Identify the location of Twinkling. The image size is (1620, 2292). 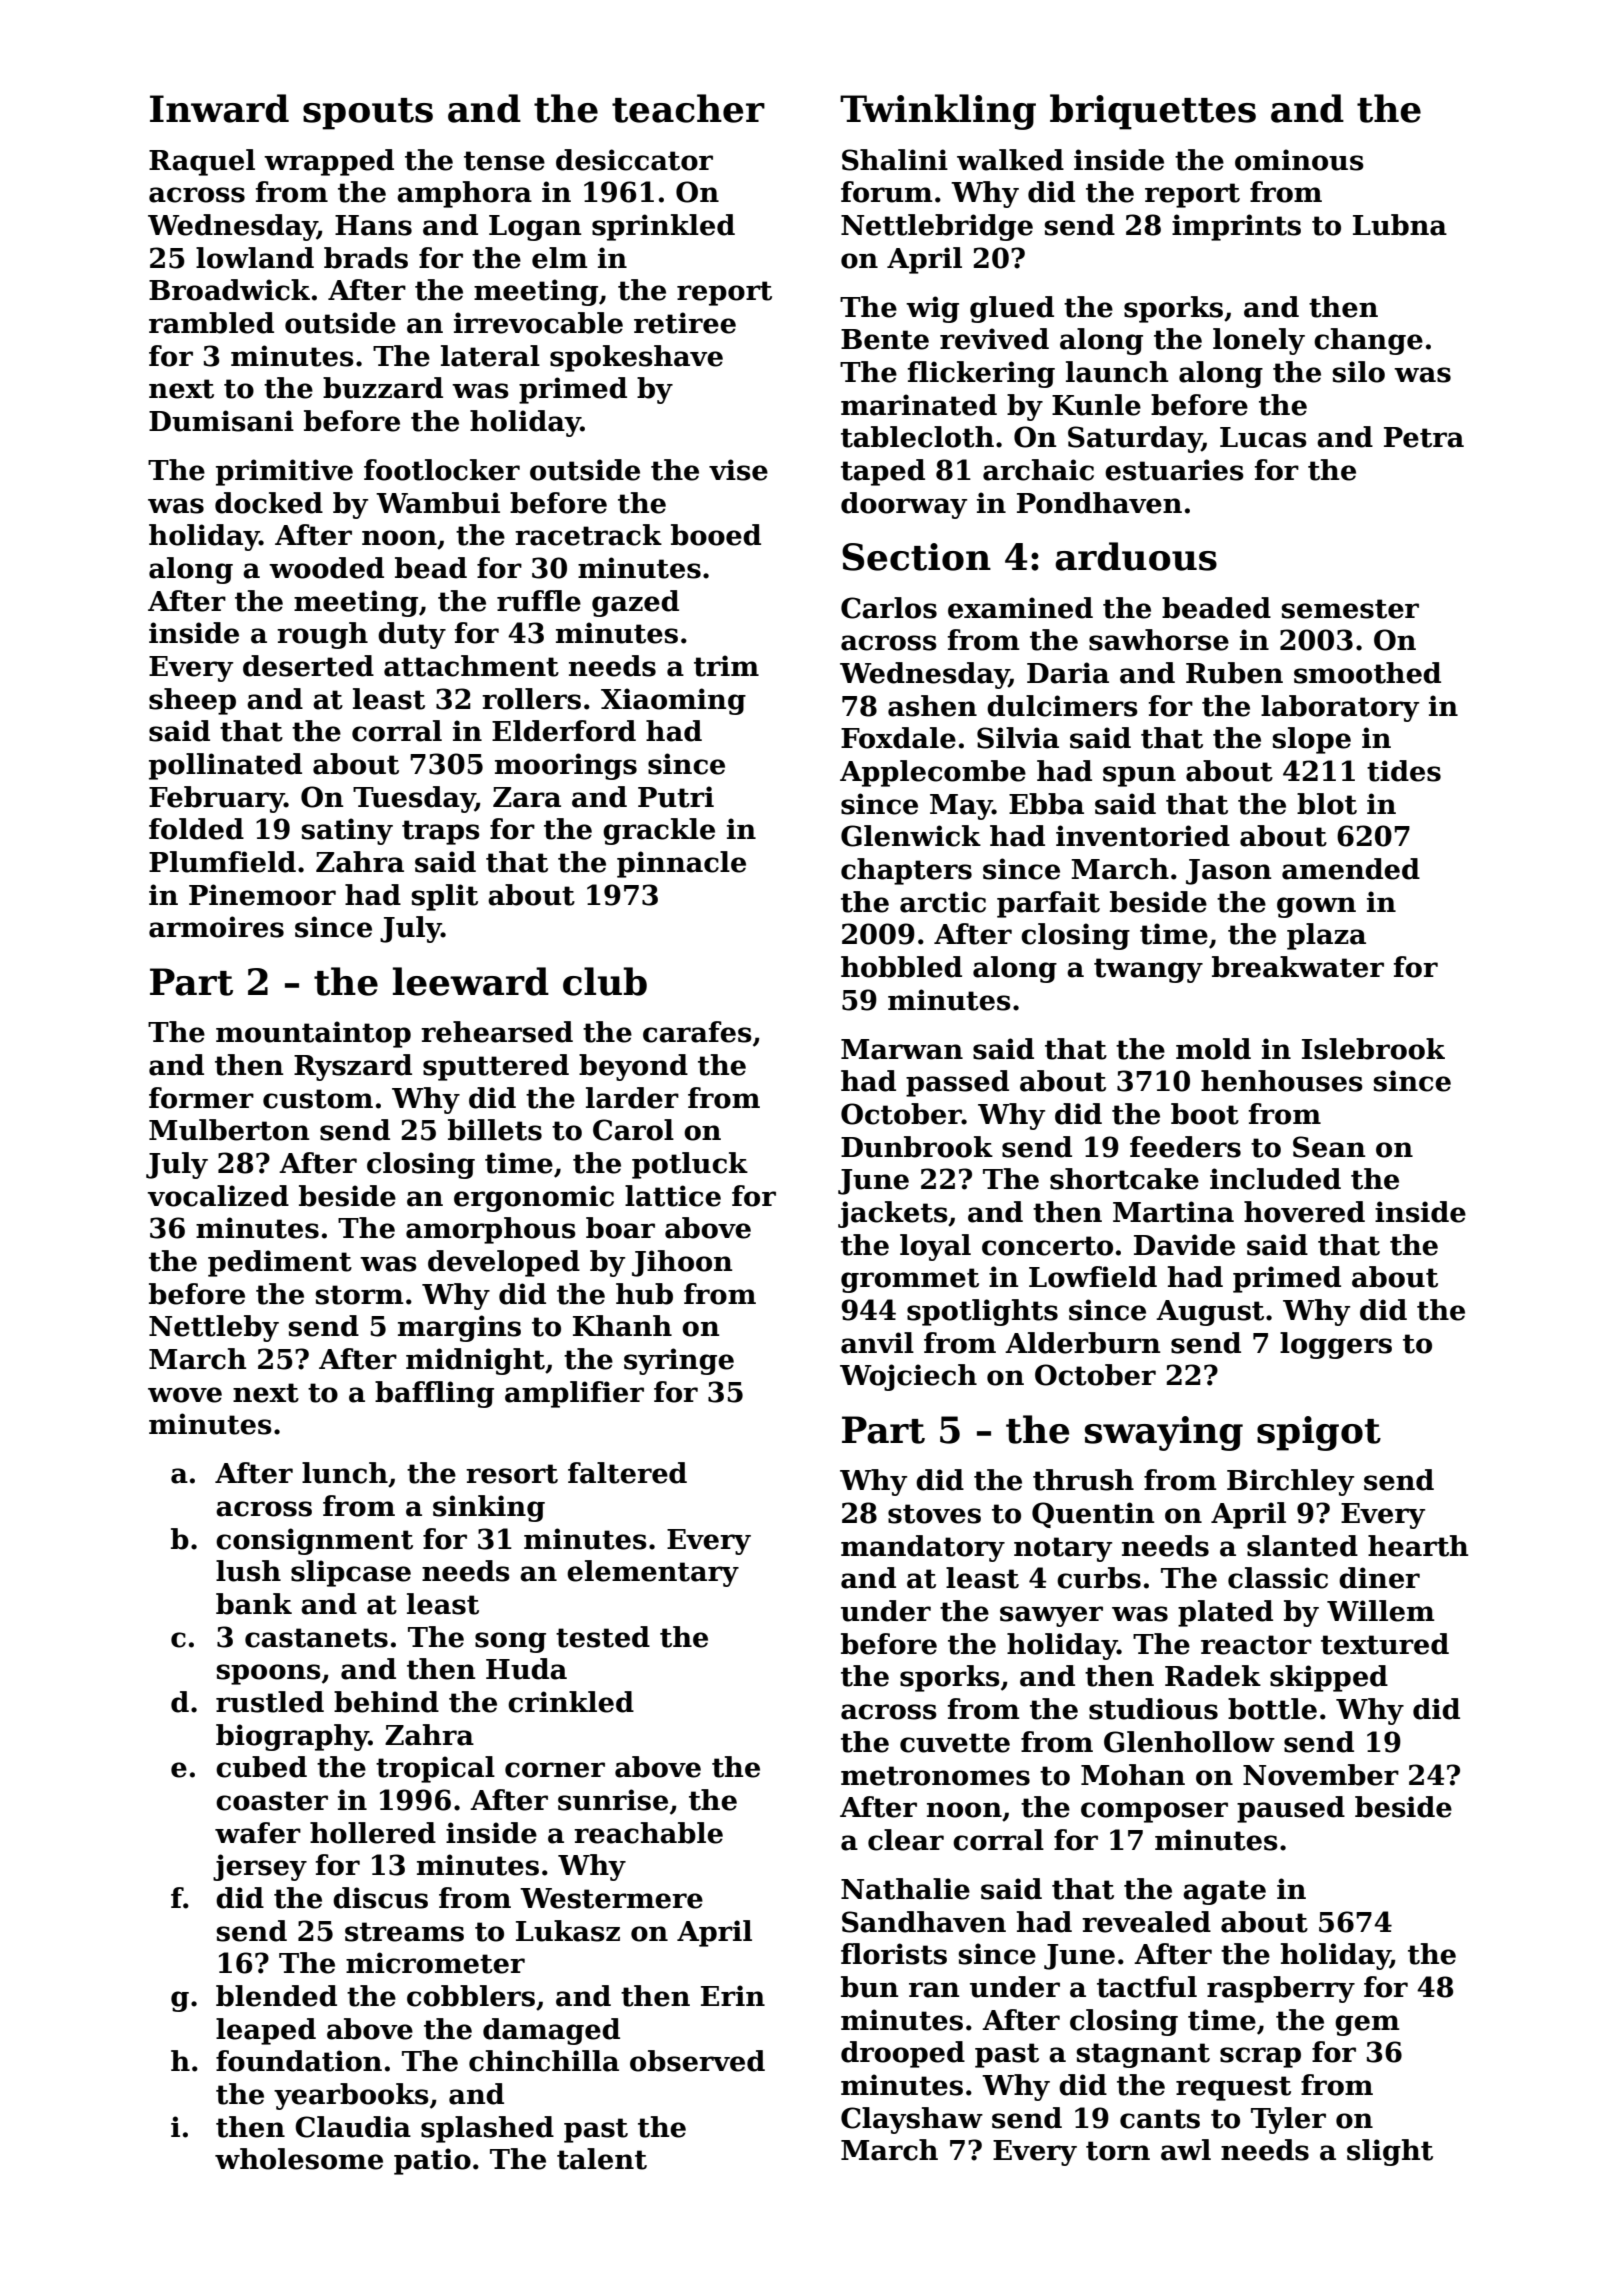
(938, 112).
